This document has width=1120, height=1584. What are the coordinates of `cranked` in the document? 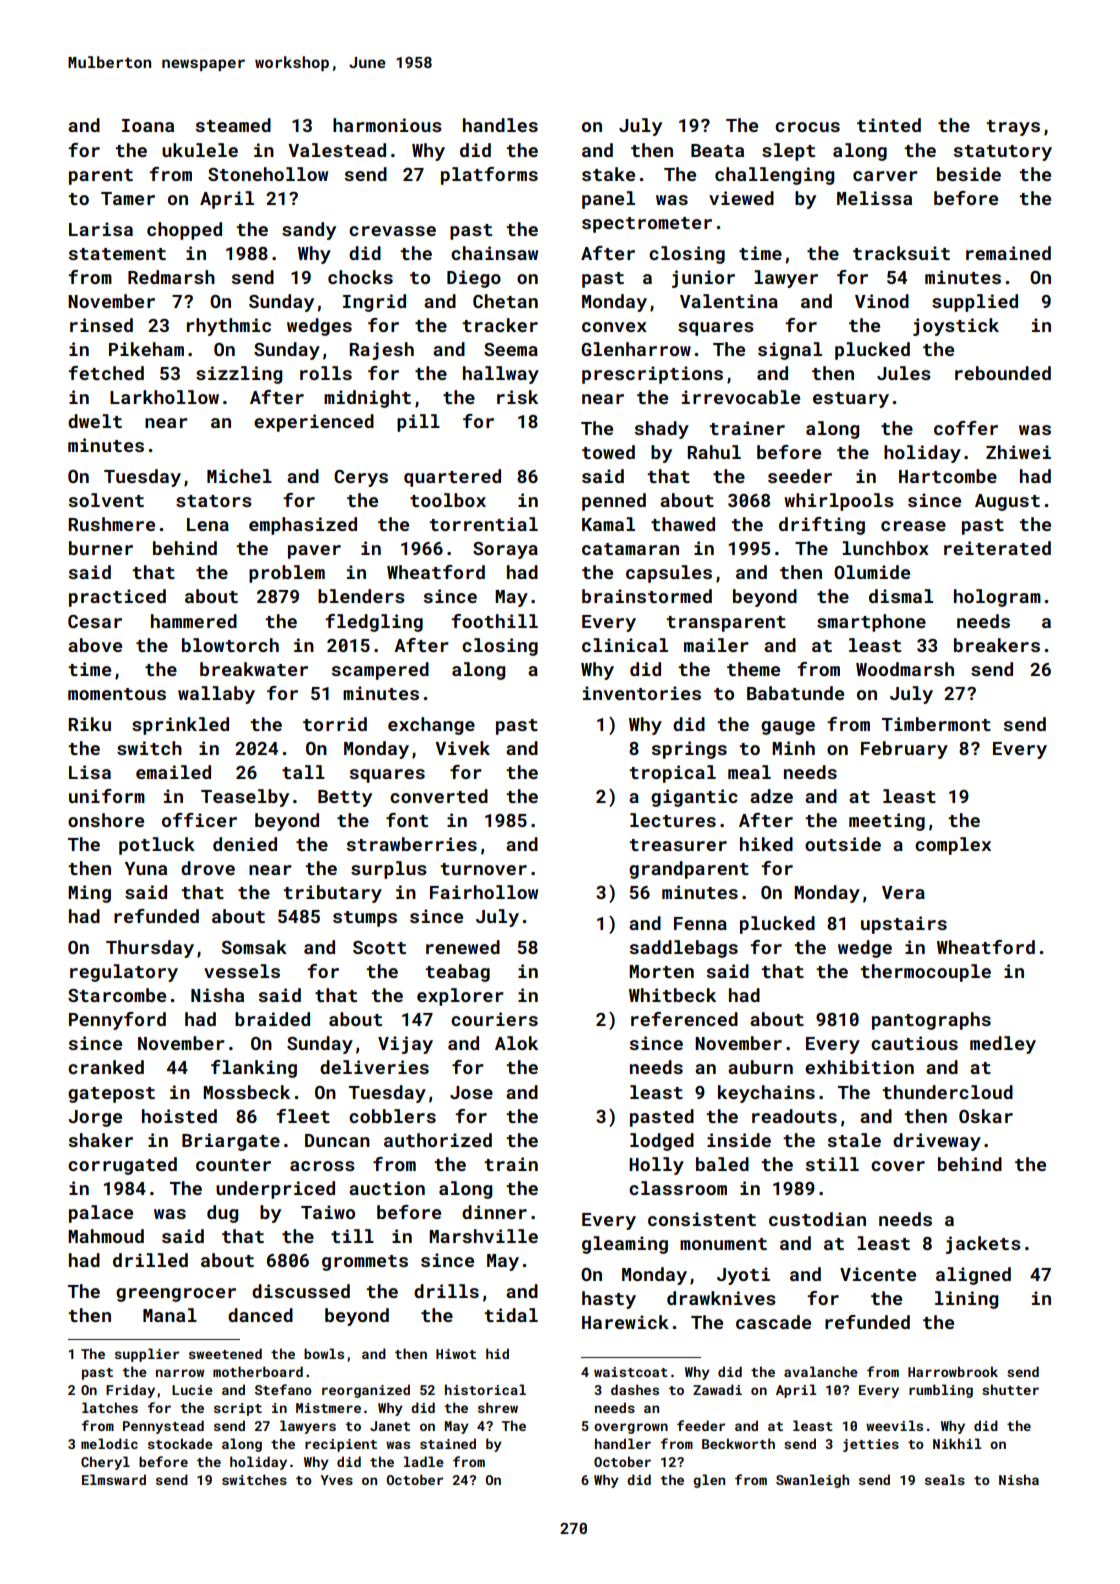 It's located at (106, 1067).
